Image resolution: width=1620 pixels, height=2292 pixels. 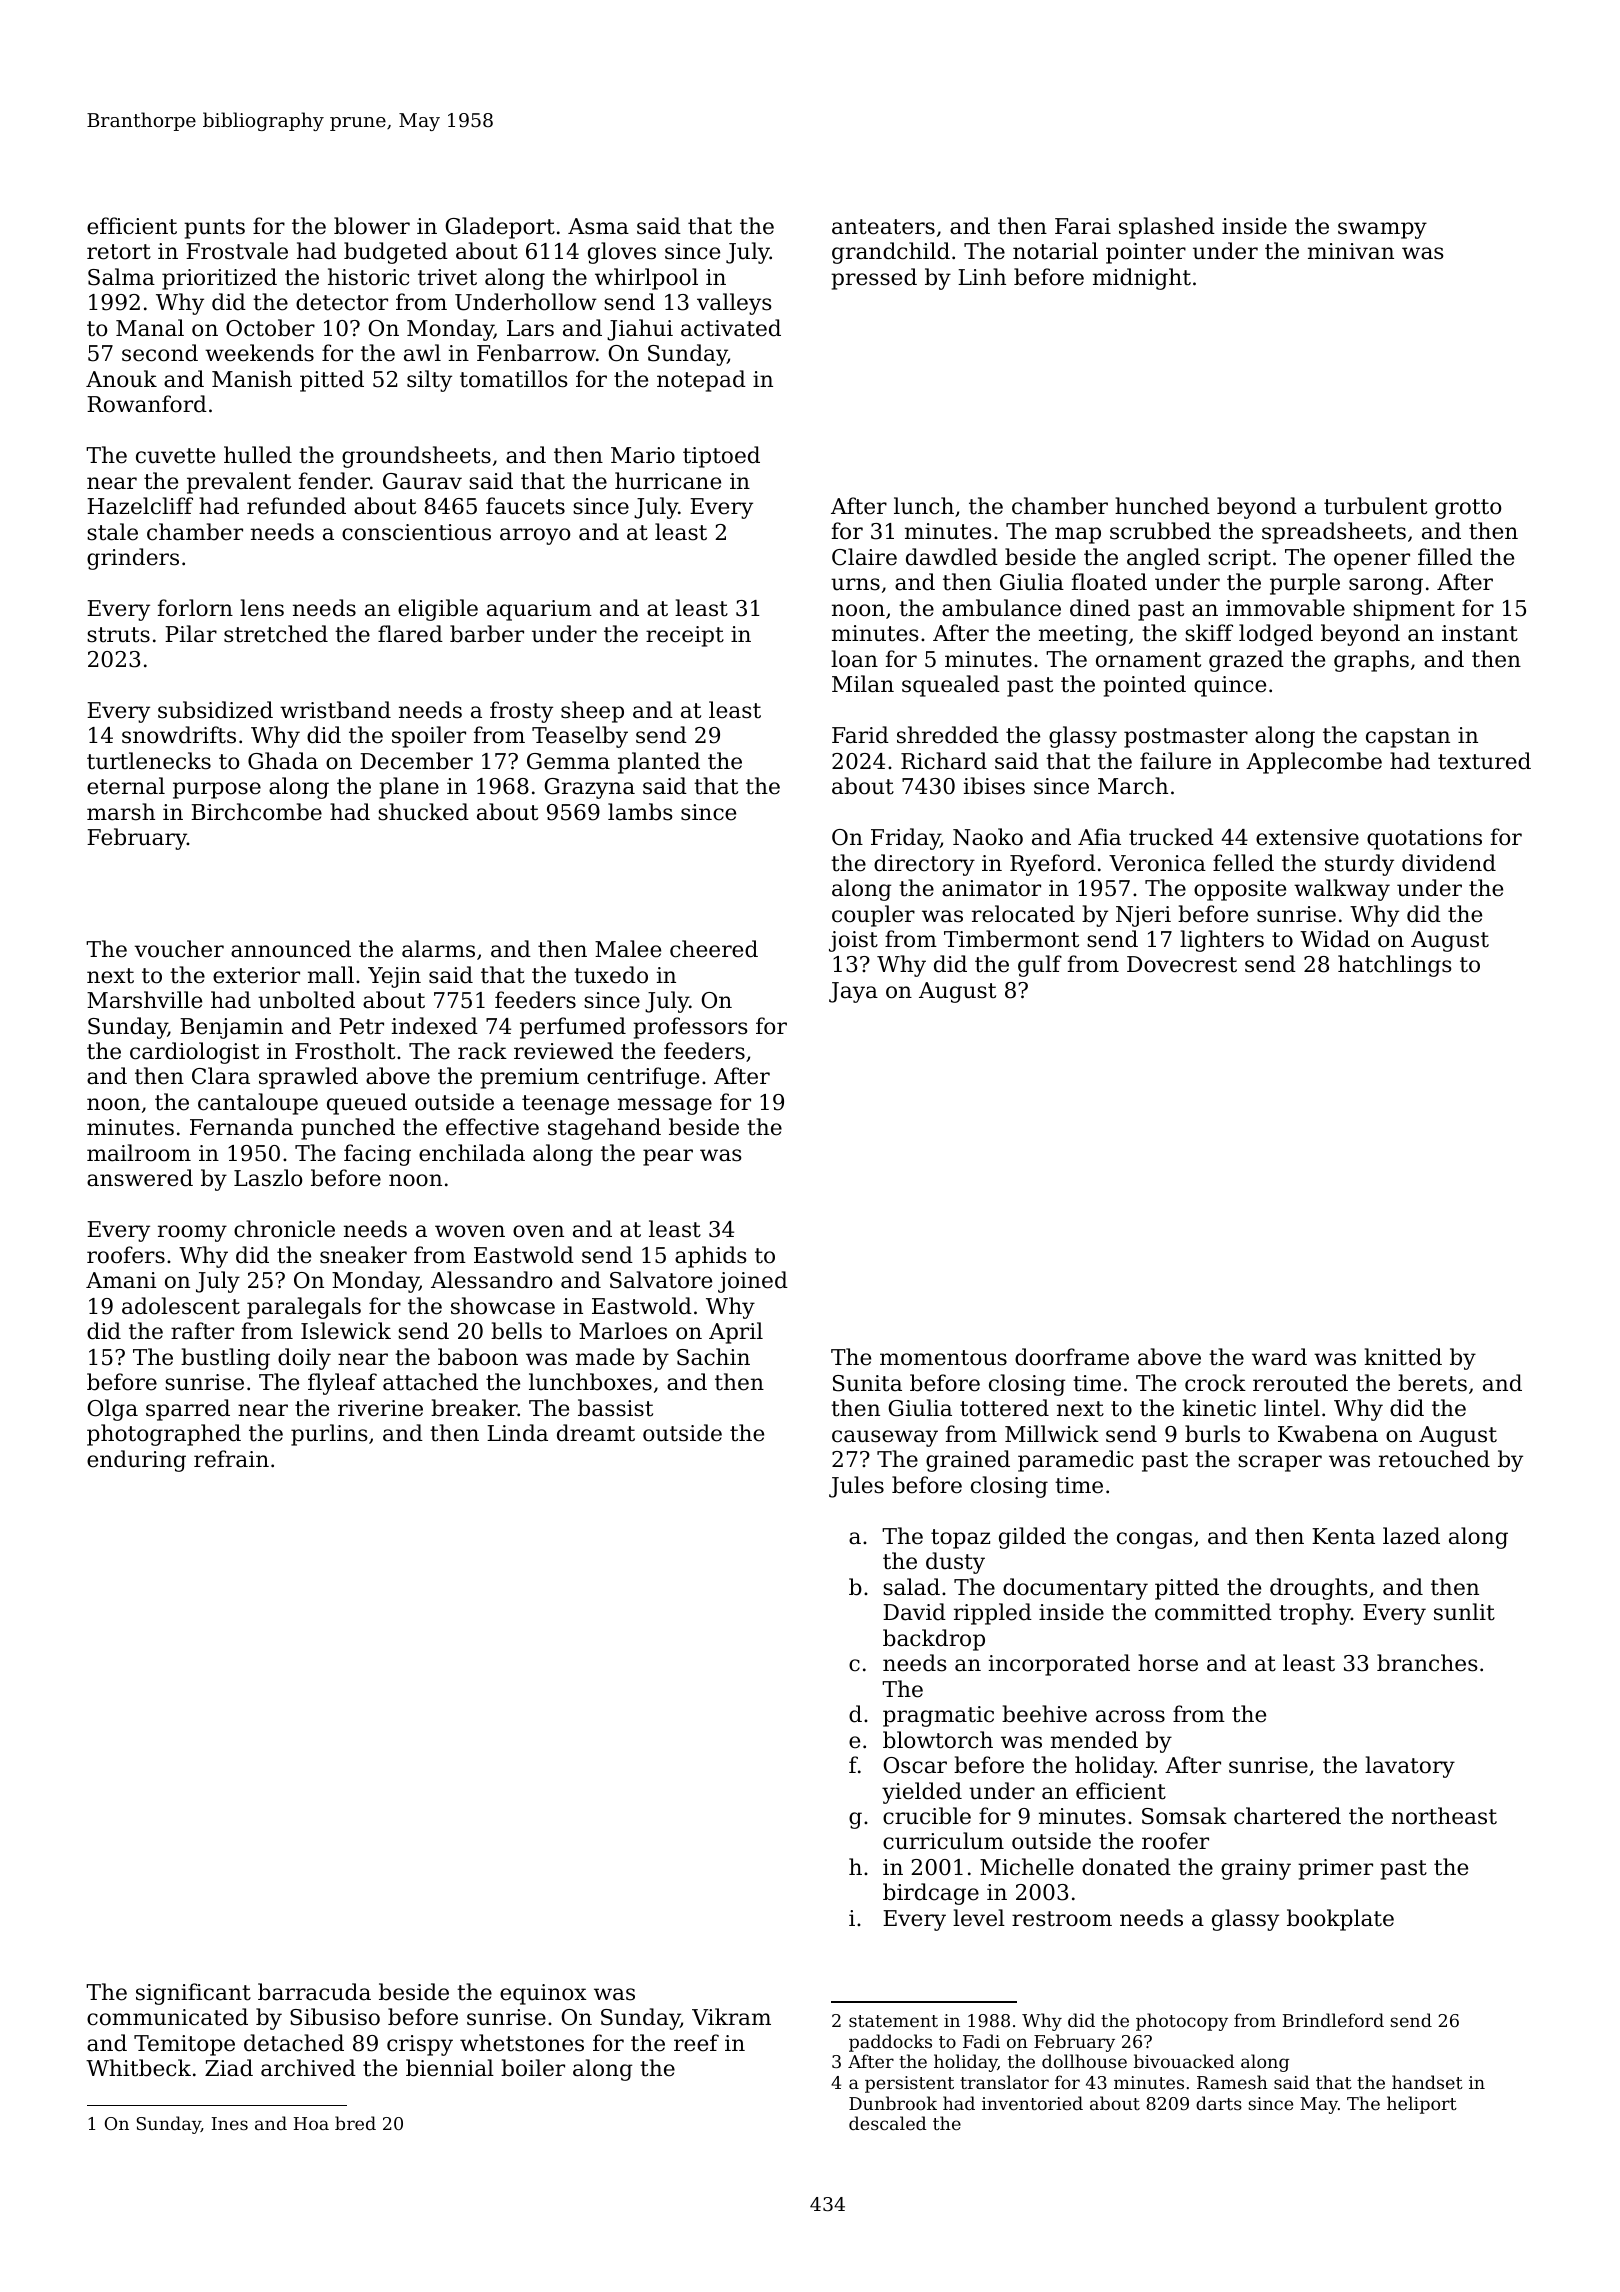 I want to click on grotto, so click(x=1468, y=509).
